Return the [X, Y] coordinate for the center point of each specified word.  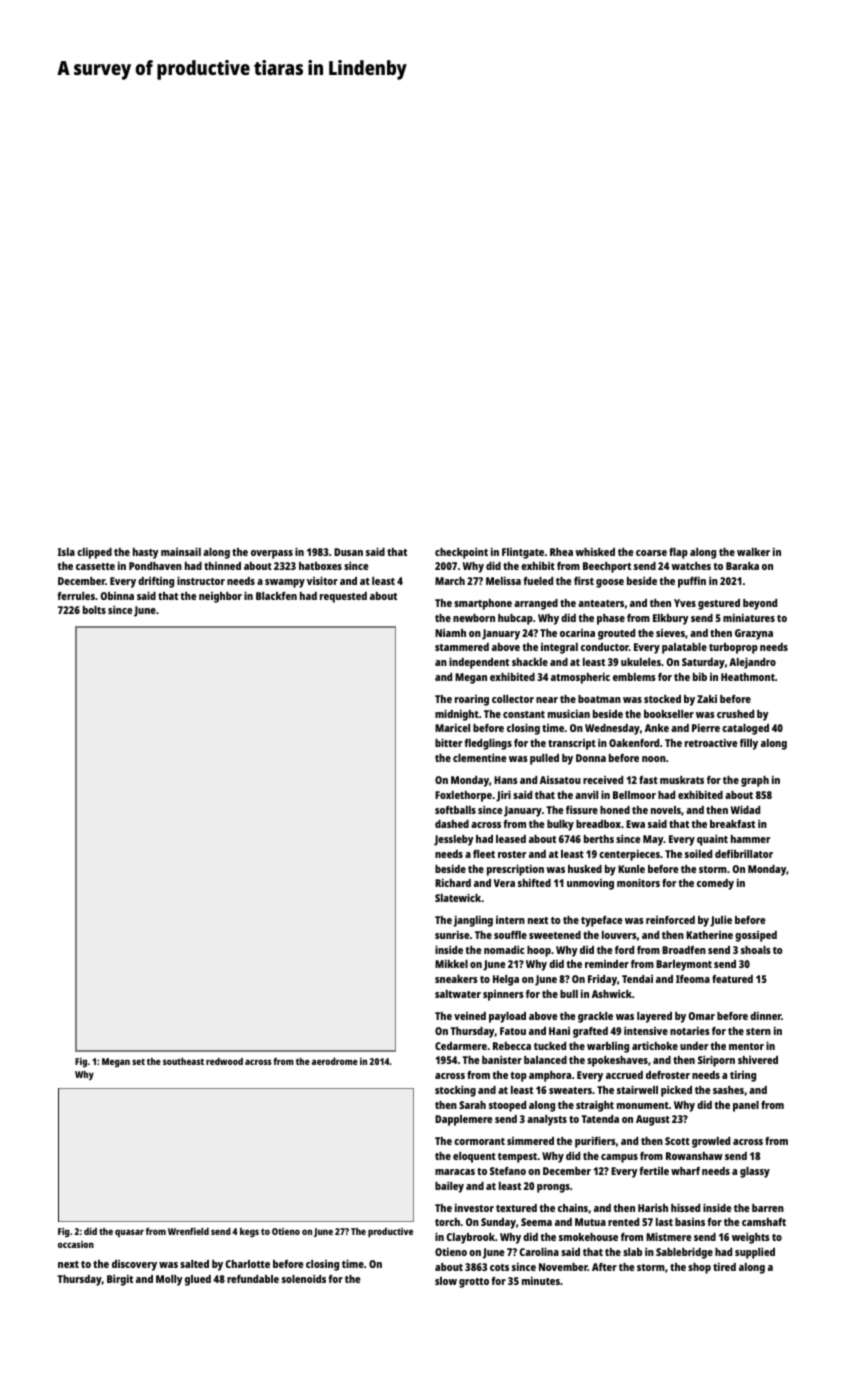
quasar [129, 1233]
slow [446, 1281]
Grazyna [754, 634]
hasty [145, 553]
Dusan [348, 552]
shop [699, 1268]
